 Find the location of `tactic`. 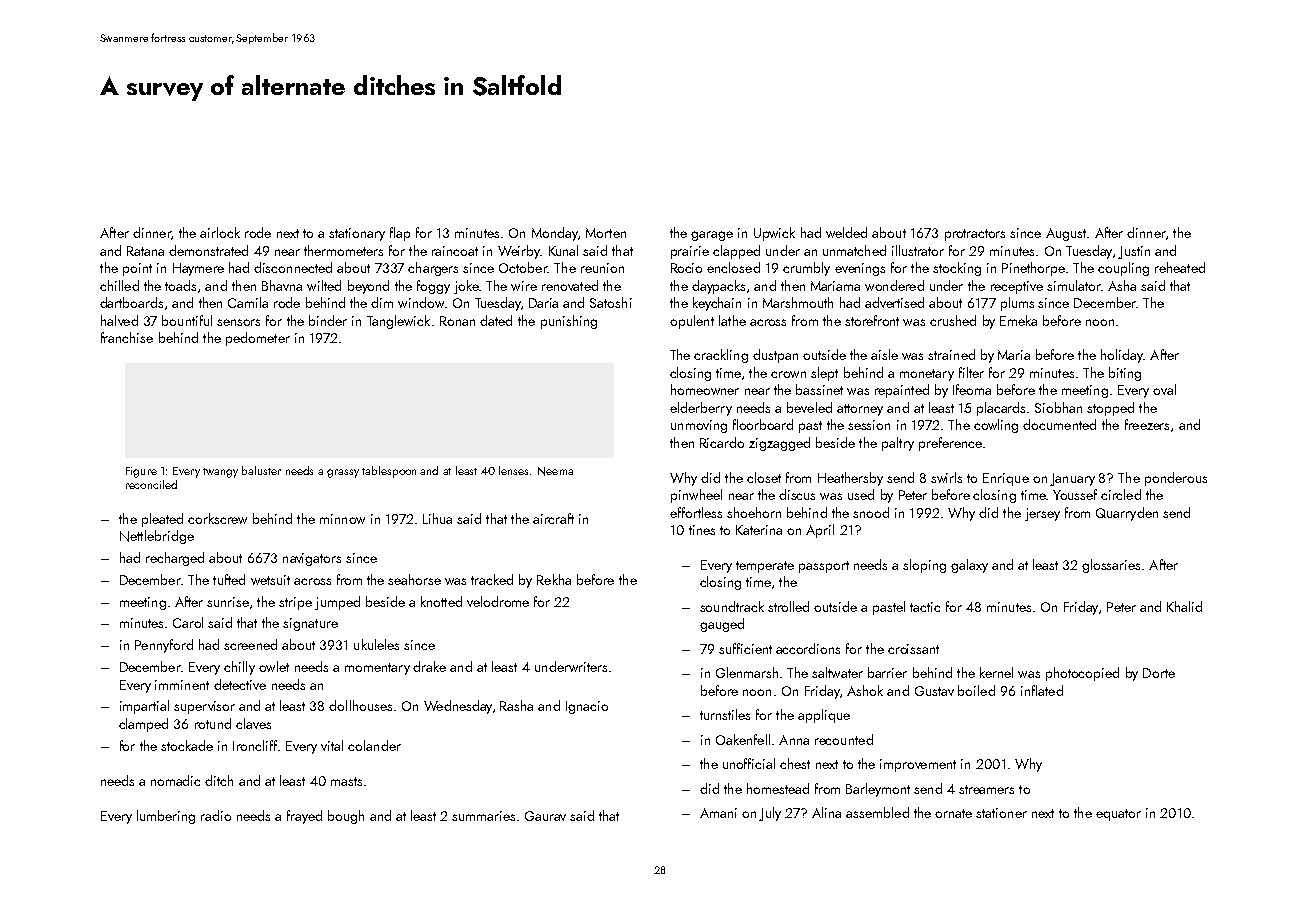

tactic is located at coordinates (925, 607).
